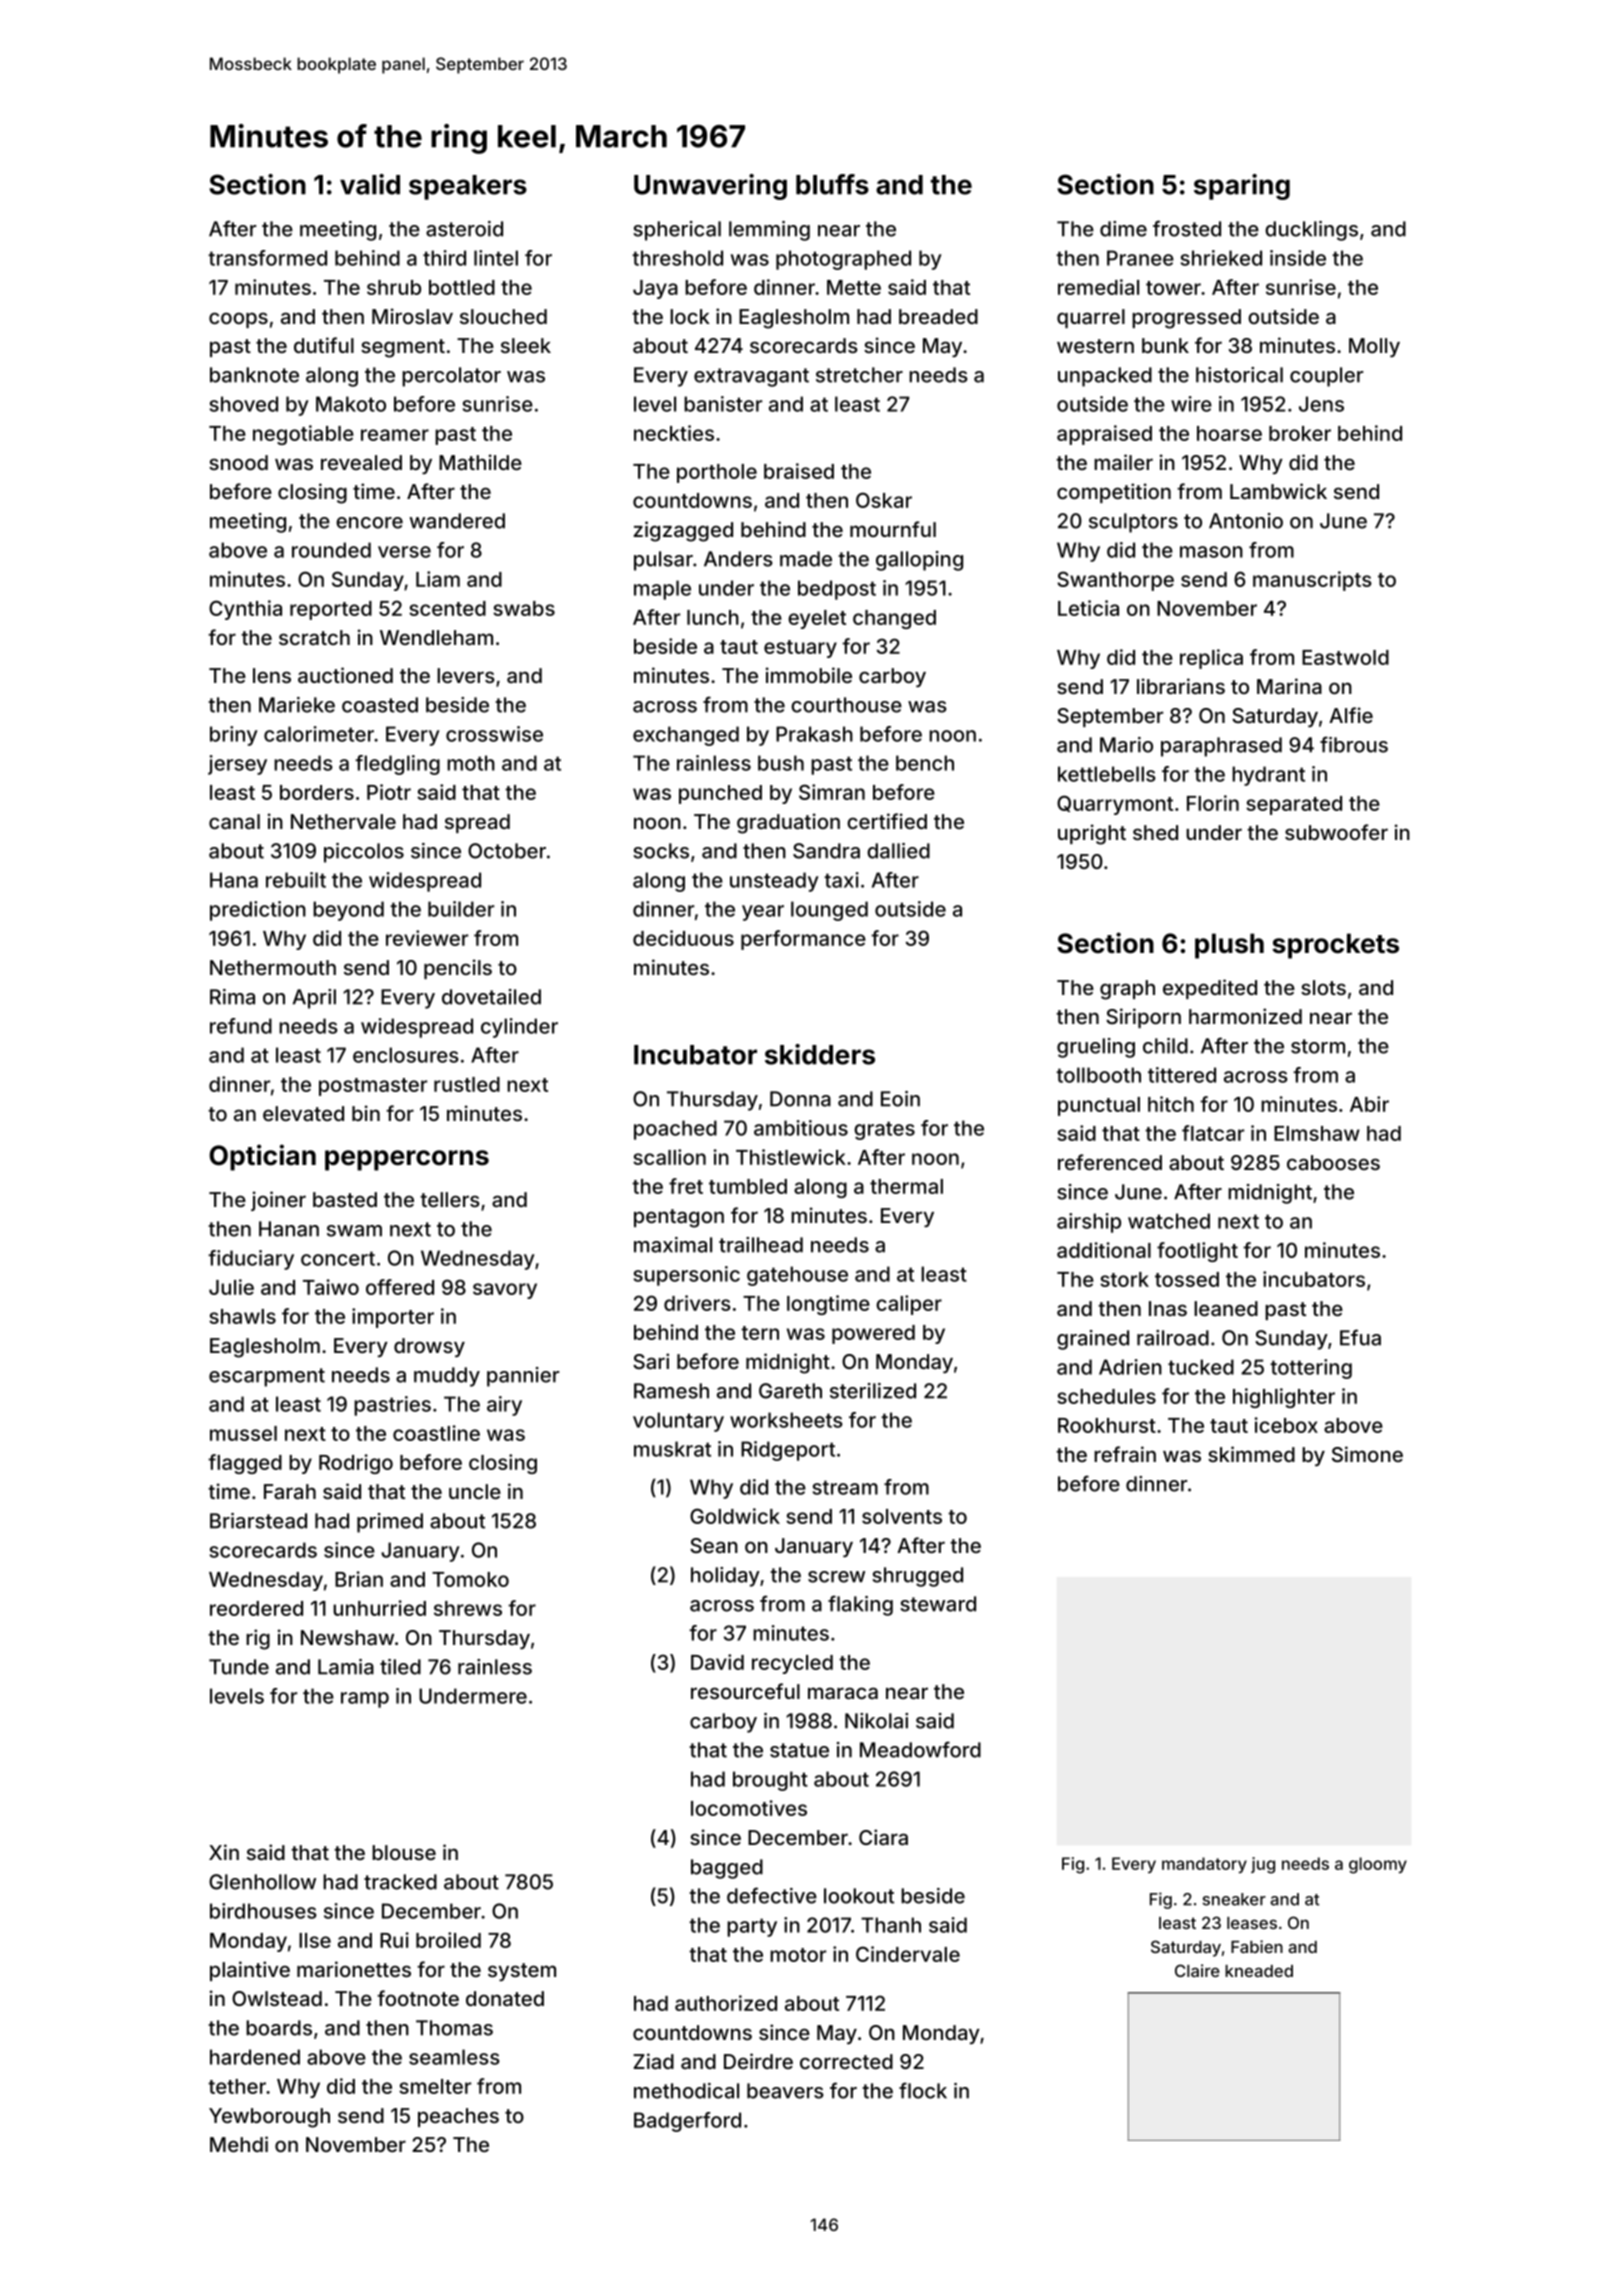 This screenshot has height=2292, width=1620. What do you see at coordinates (1229, 433) in the screenshot?
I see `hoarse` at bounding box center [1229, 433].
